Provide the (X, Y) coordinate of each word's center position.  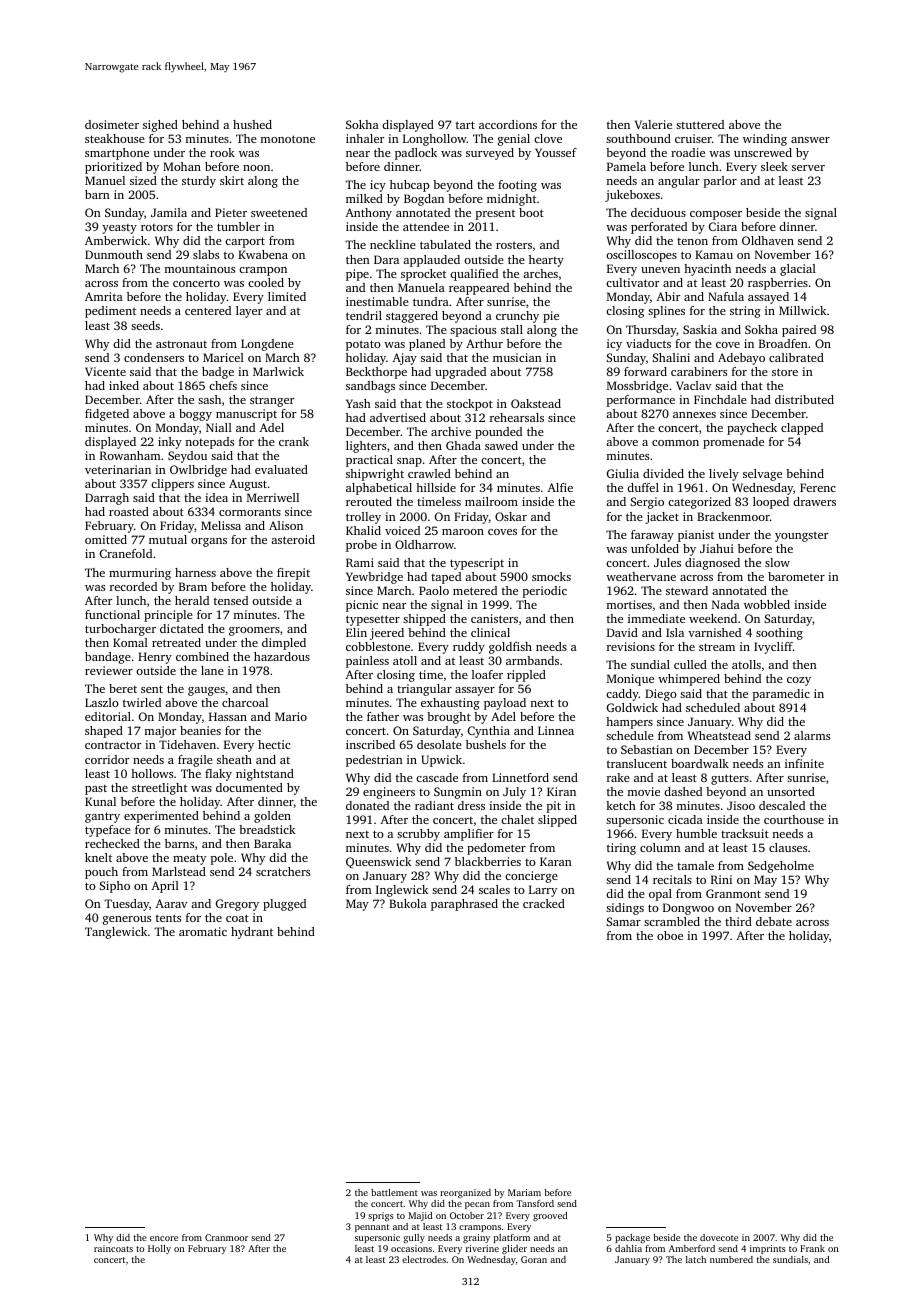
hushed (252, 124)
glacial (798, 270)
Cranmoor (226, 1237)
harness (195, 572)
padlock (416, 154)
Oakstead (536, 403)
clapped (802, 429)
